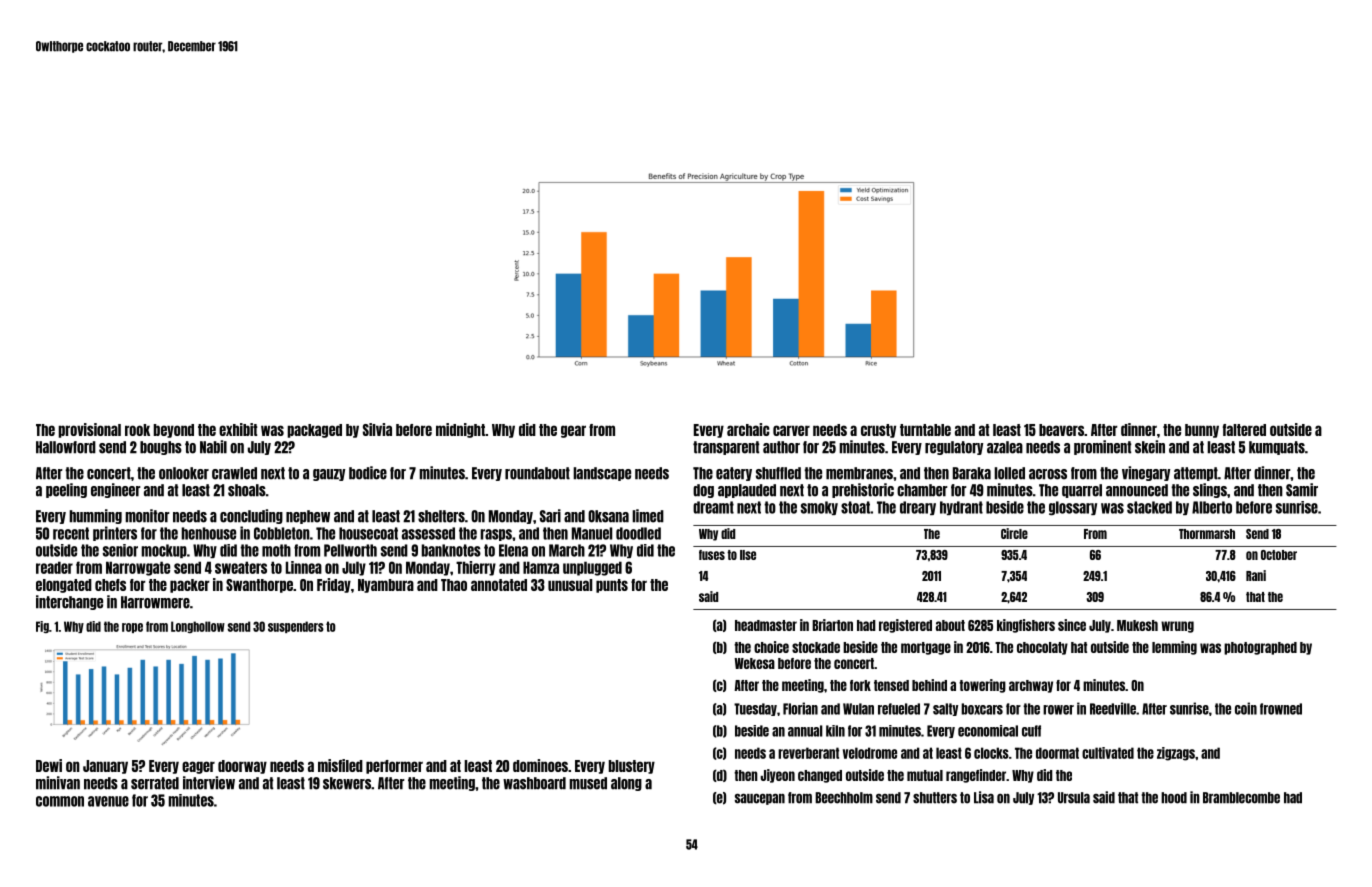  What do you see at coordinates (748, 429) in the screenshot?
I see `archaic` at bounding box center [748, 429].
